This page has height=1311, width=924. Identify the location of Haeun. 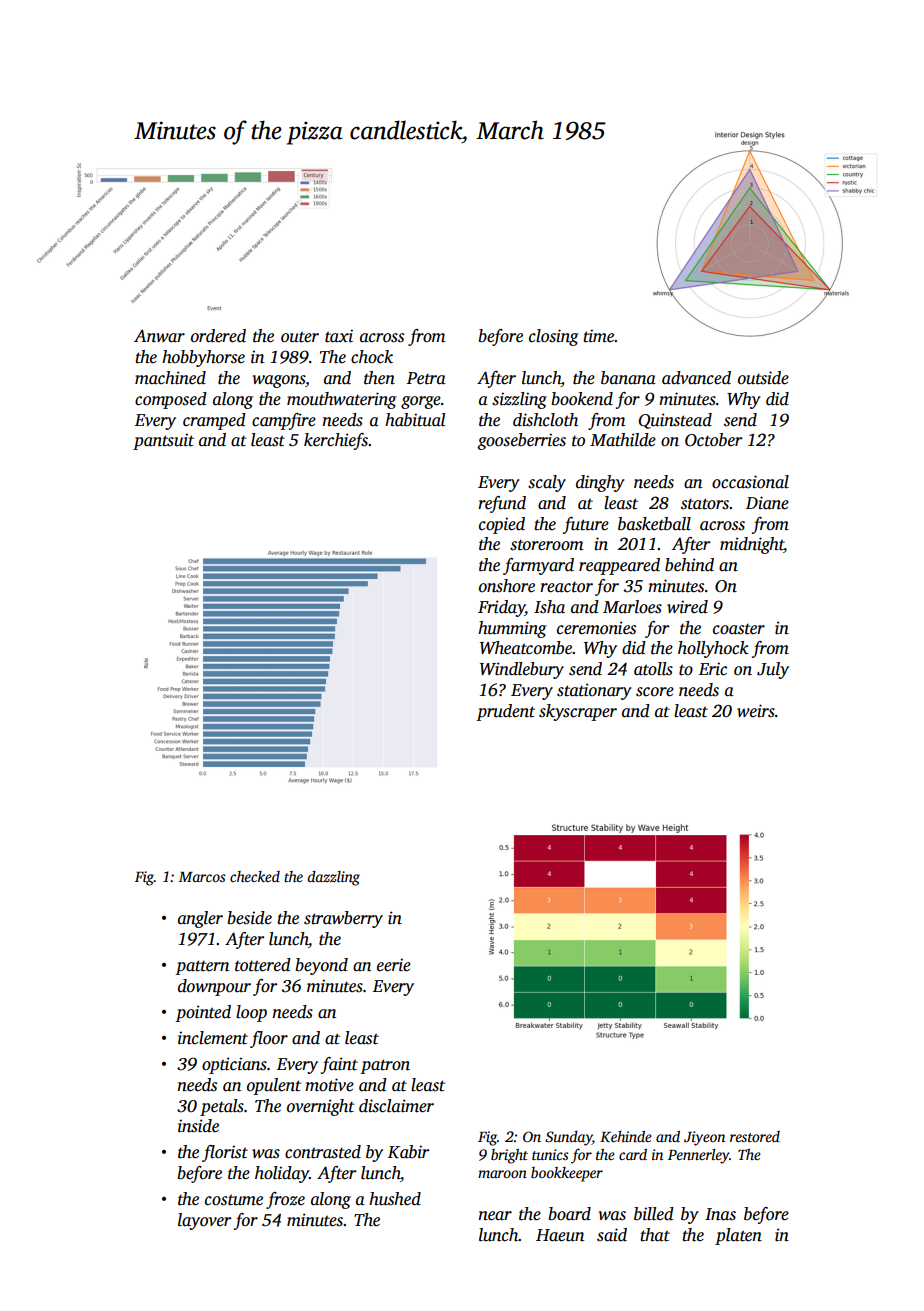
(560, 1235).
